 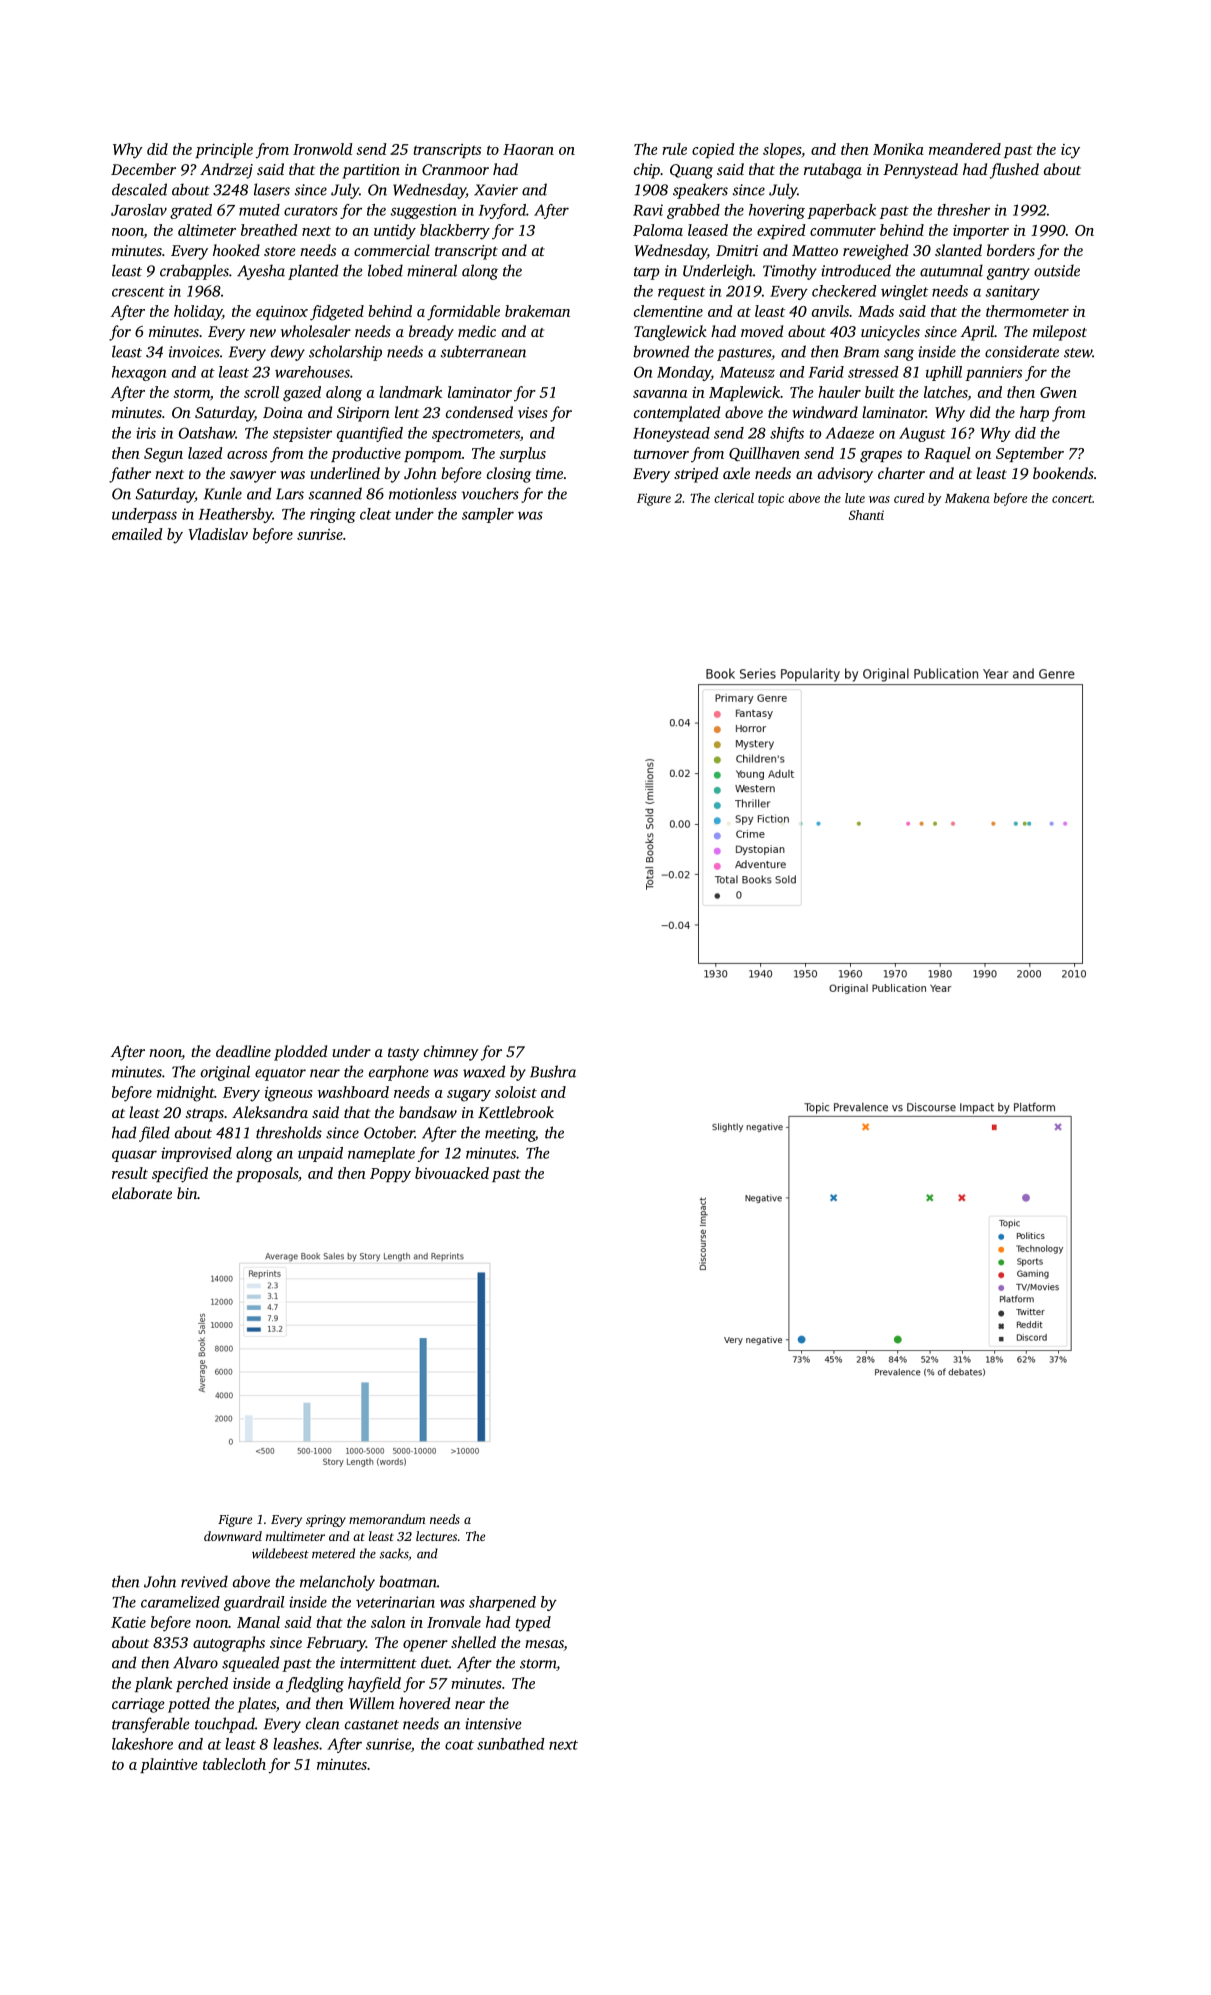 I want to click on caramelized, so click(x=180, y=1602).
